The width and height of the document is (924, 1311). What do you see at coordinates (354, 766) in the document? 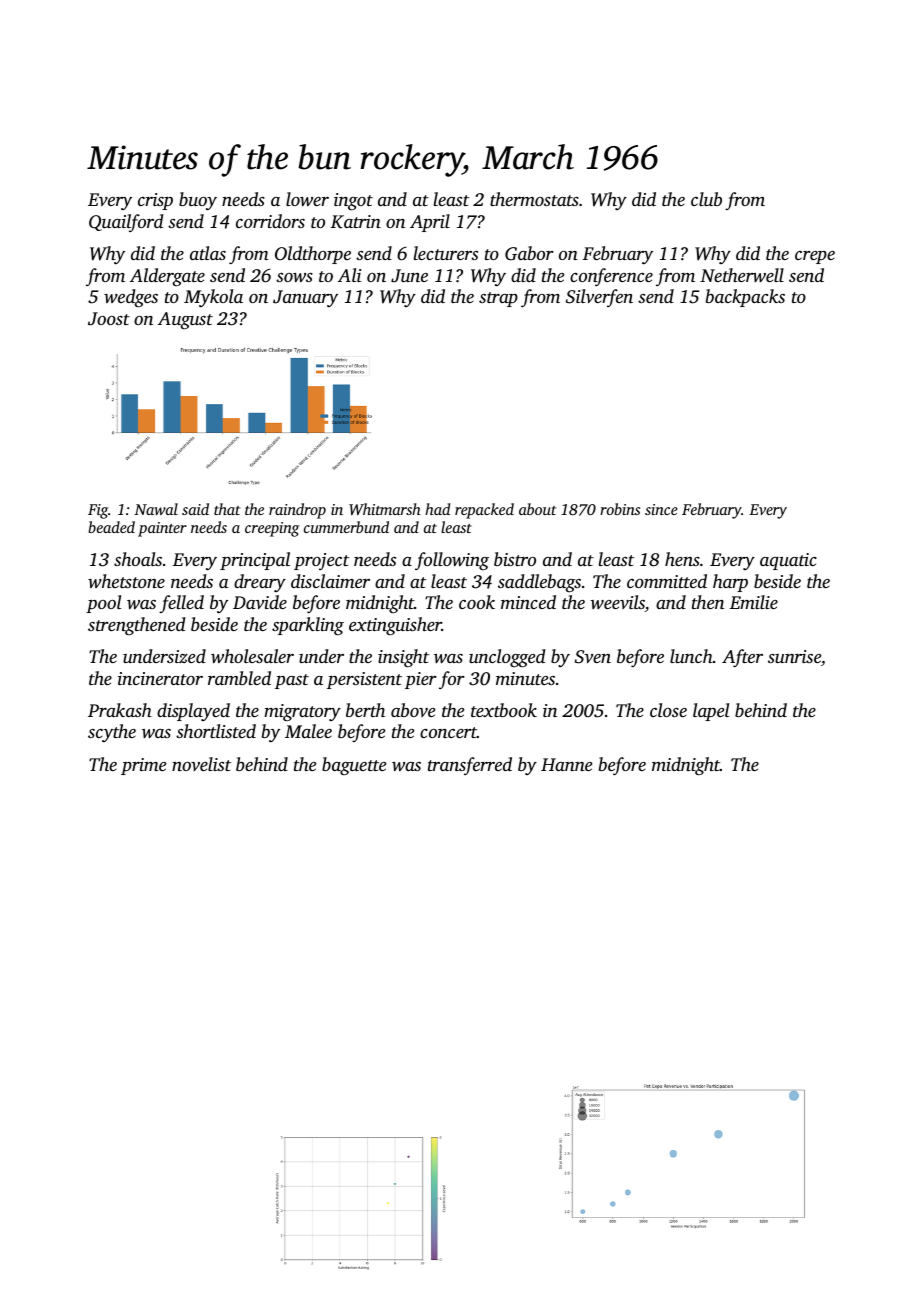
I see `baguette` at bounding box center [354, 766].
